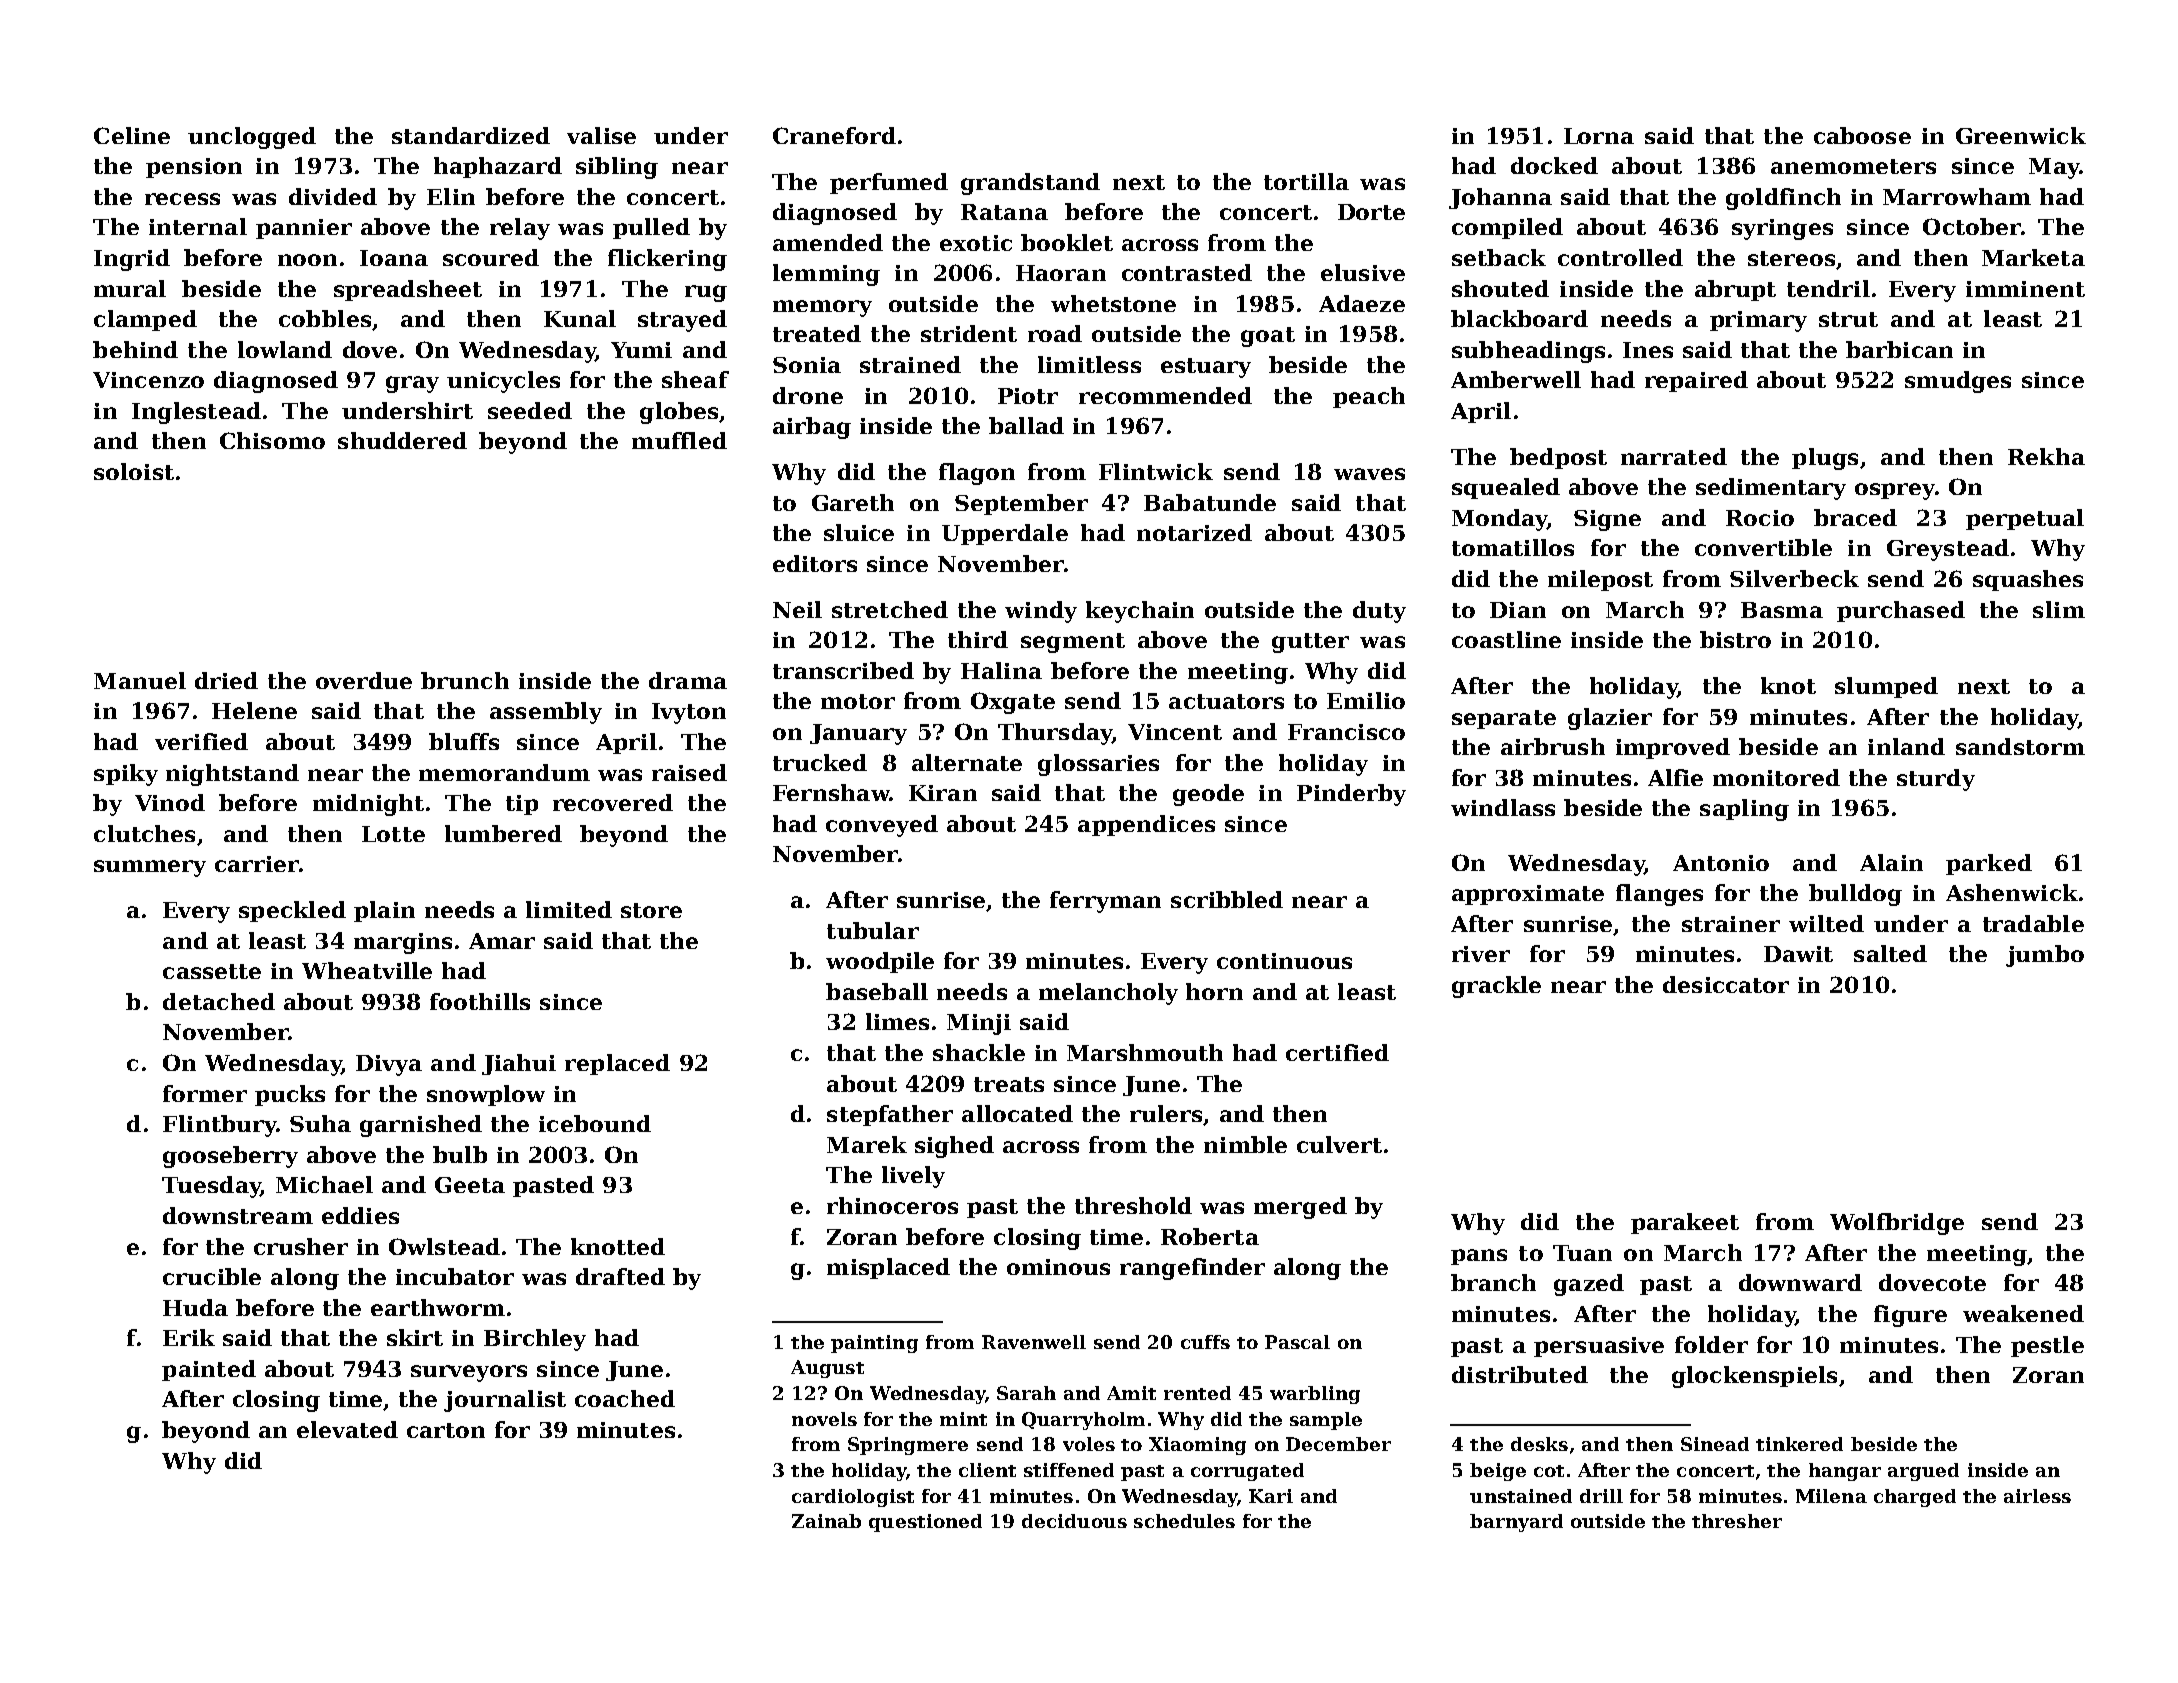  Describe the element at coordinates (1674, 456) in the screenshot. I see `narrated` at that location.
